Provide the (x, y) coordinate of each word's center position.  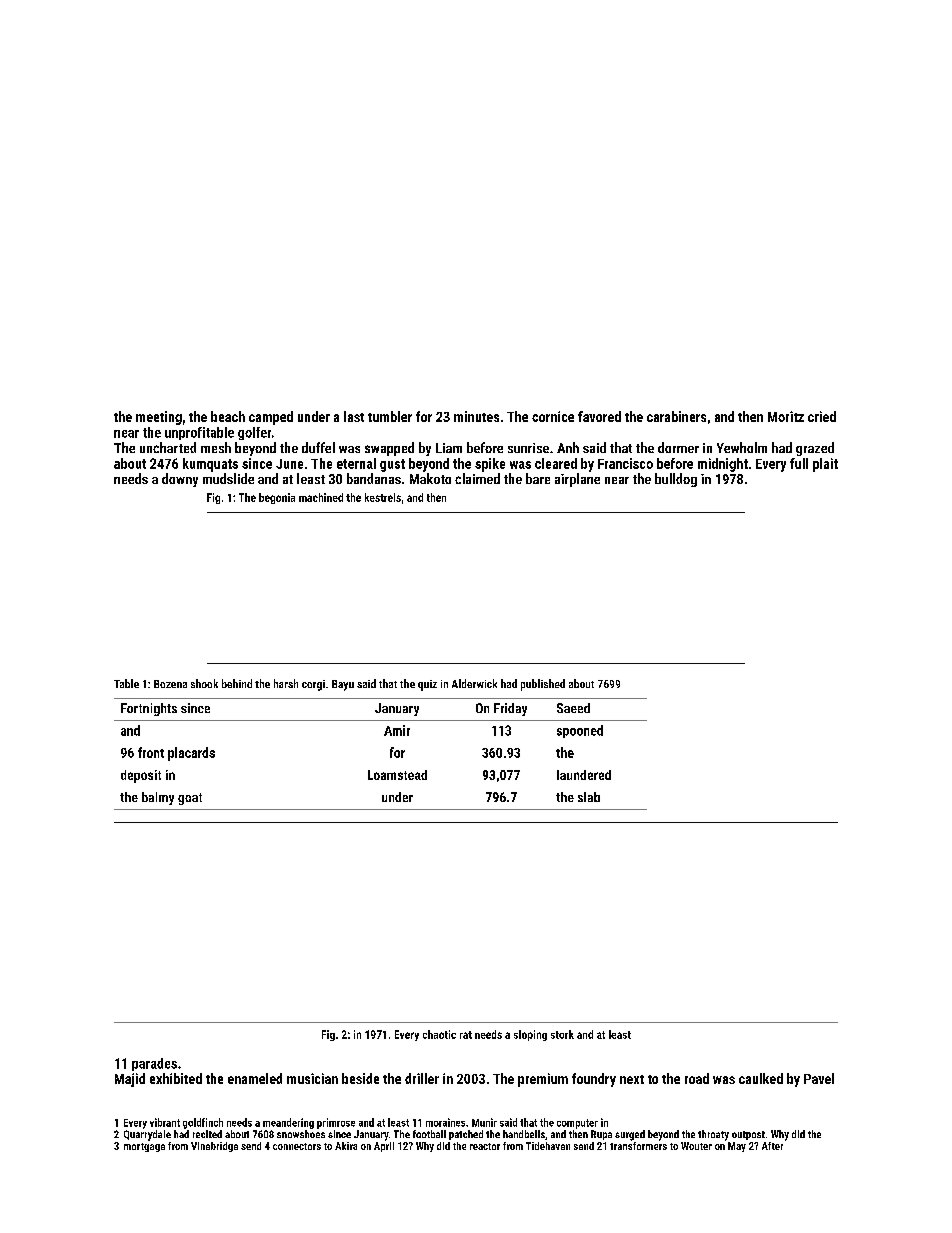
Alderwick (474, 683)
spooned (580, 731)
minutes (476, 416)
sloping (530, 1035)
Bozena (170, 684)
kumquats (210, 465)
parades (154, 1064)
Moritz (786, 416)
